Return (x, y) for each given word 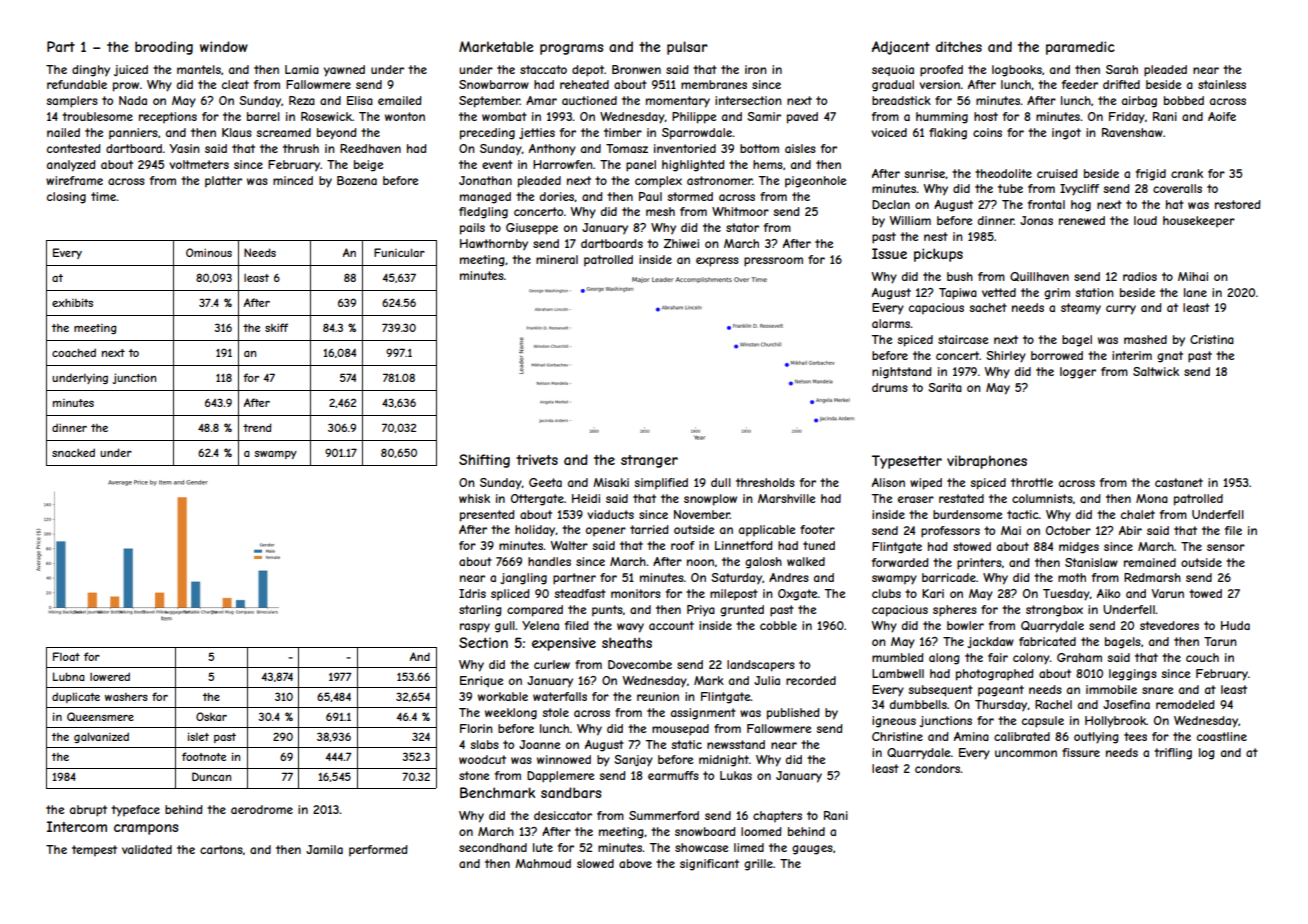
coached (74, 352)
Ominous (209, 252)
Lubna (69, 676)
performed (378, 851)
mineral (557, 259)
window (224, 46)
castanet (1179, 482)
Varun (1168, 593)
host (986, 116)
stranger (649, 461)
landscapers (761, 666)
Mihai (1193, 276)
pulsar (687, 48)
